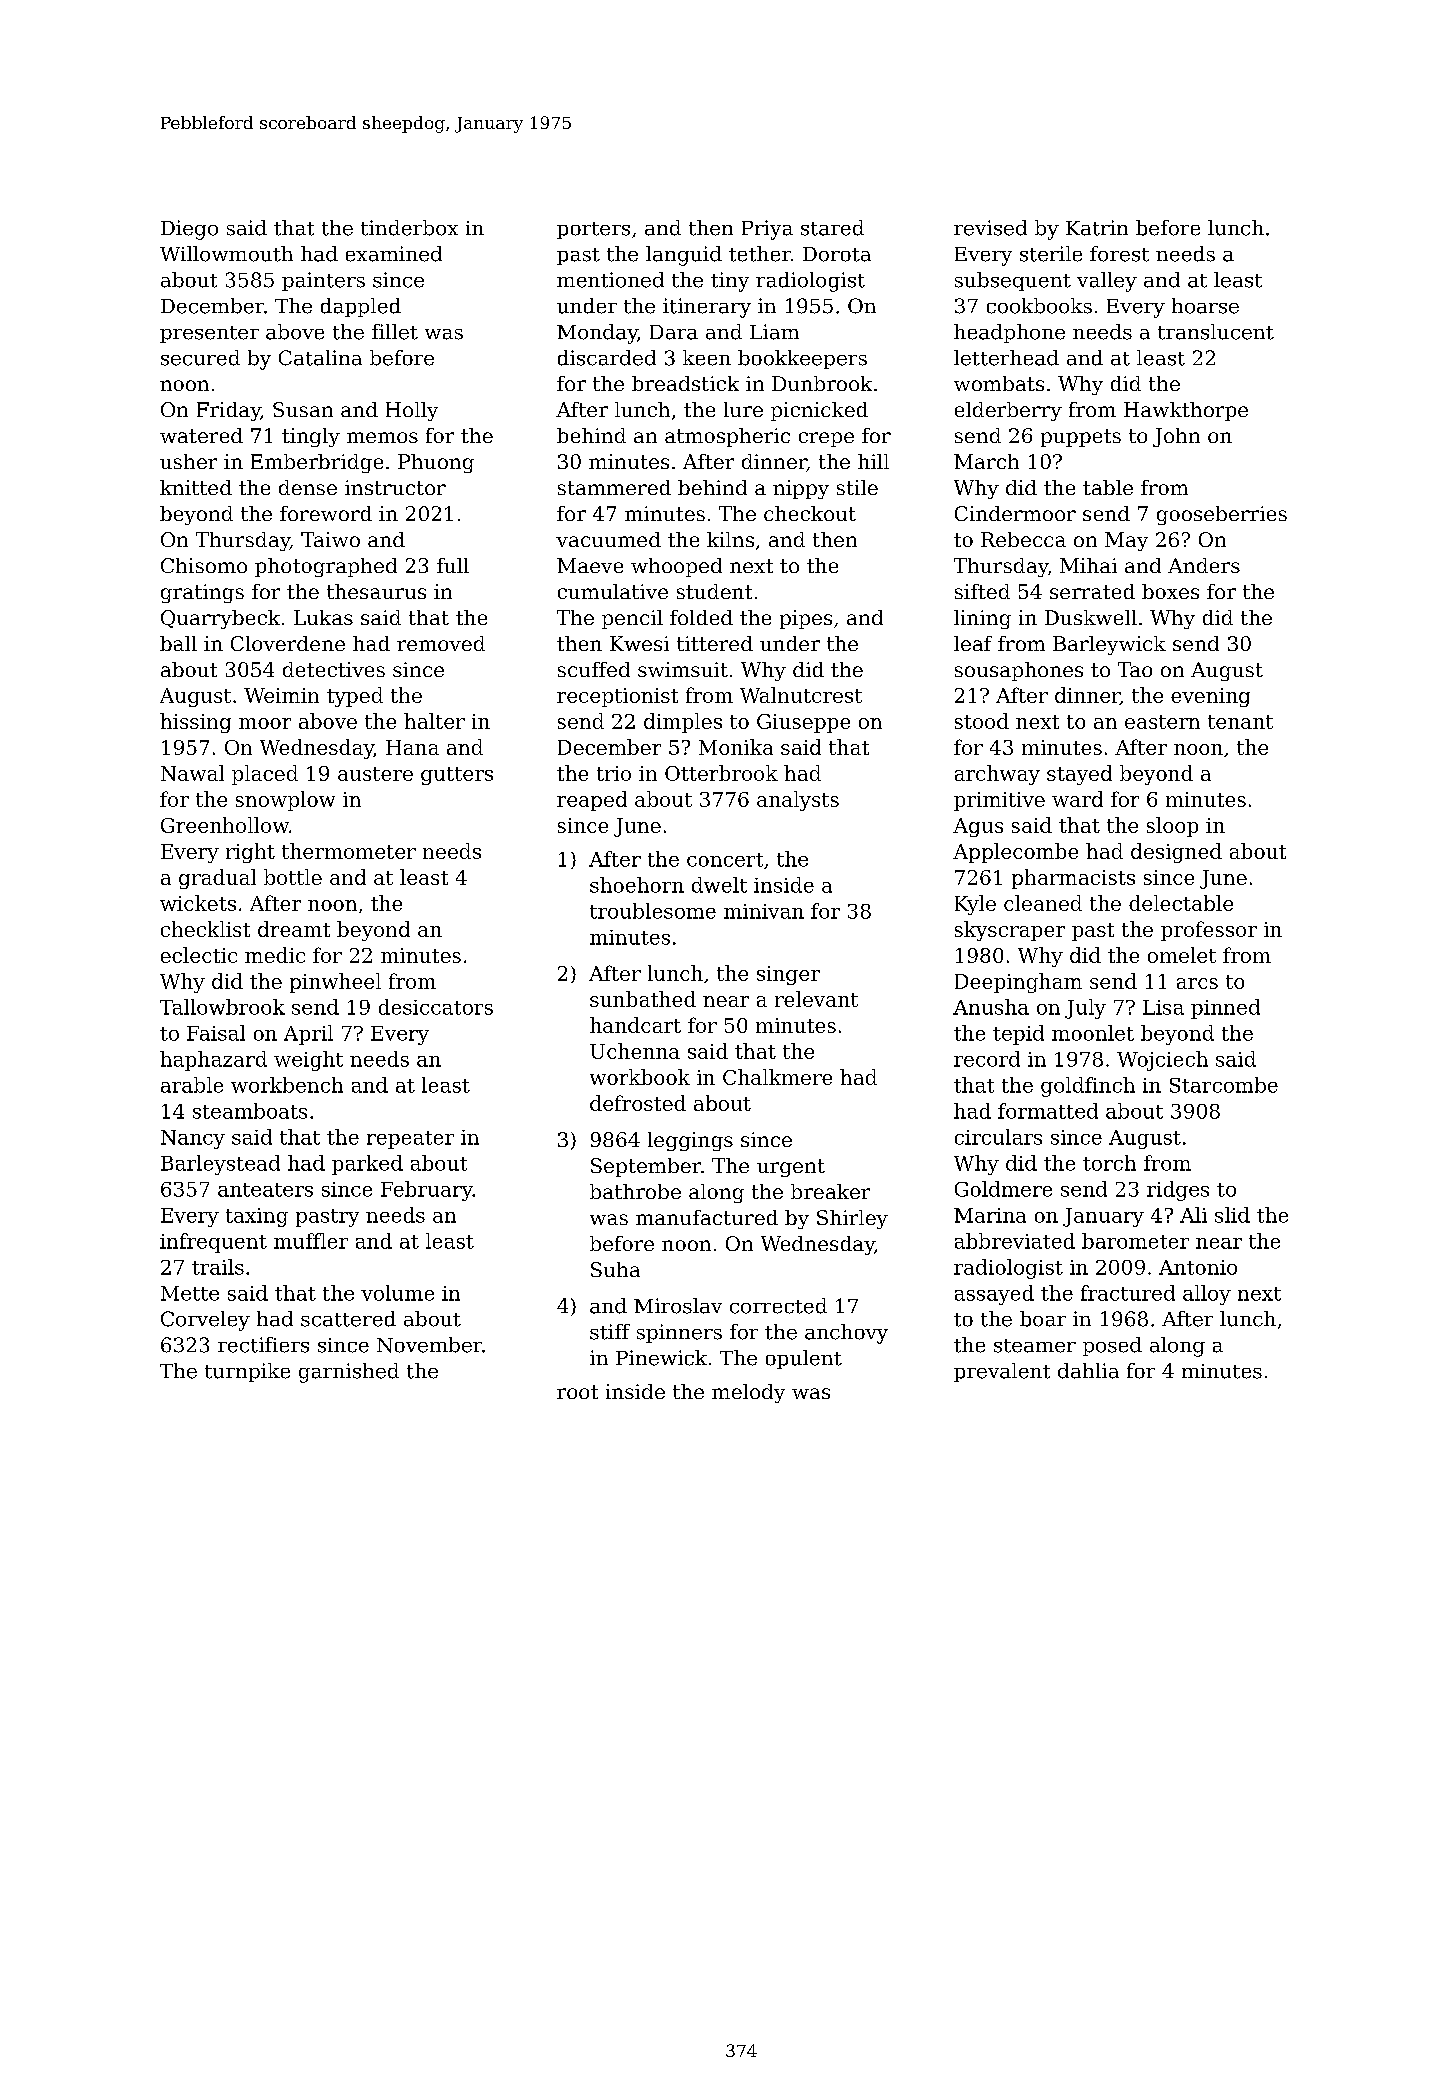 Image resolution: width=1450 pixels, height=2100 pixels. Describe the element at coordinates (610, 1332) in the image. I see `stiff` at that location.
